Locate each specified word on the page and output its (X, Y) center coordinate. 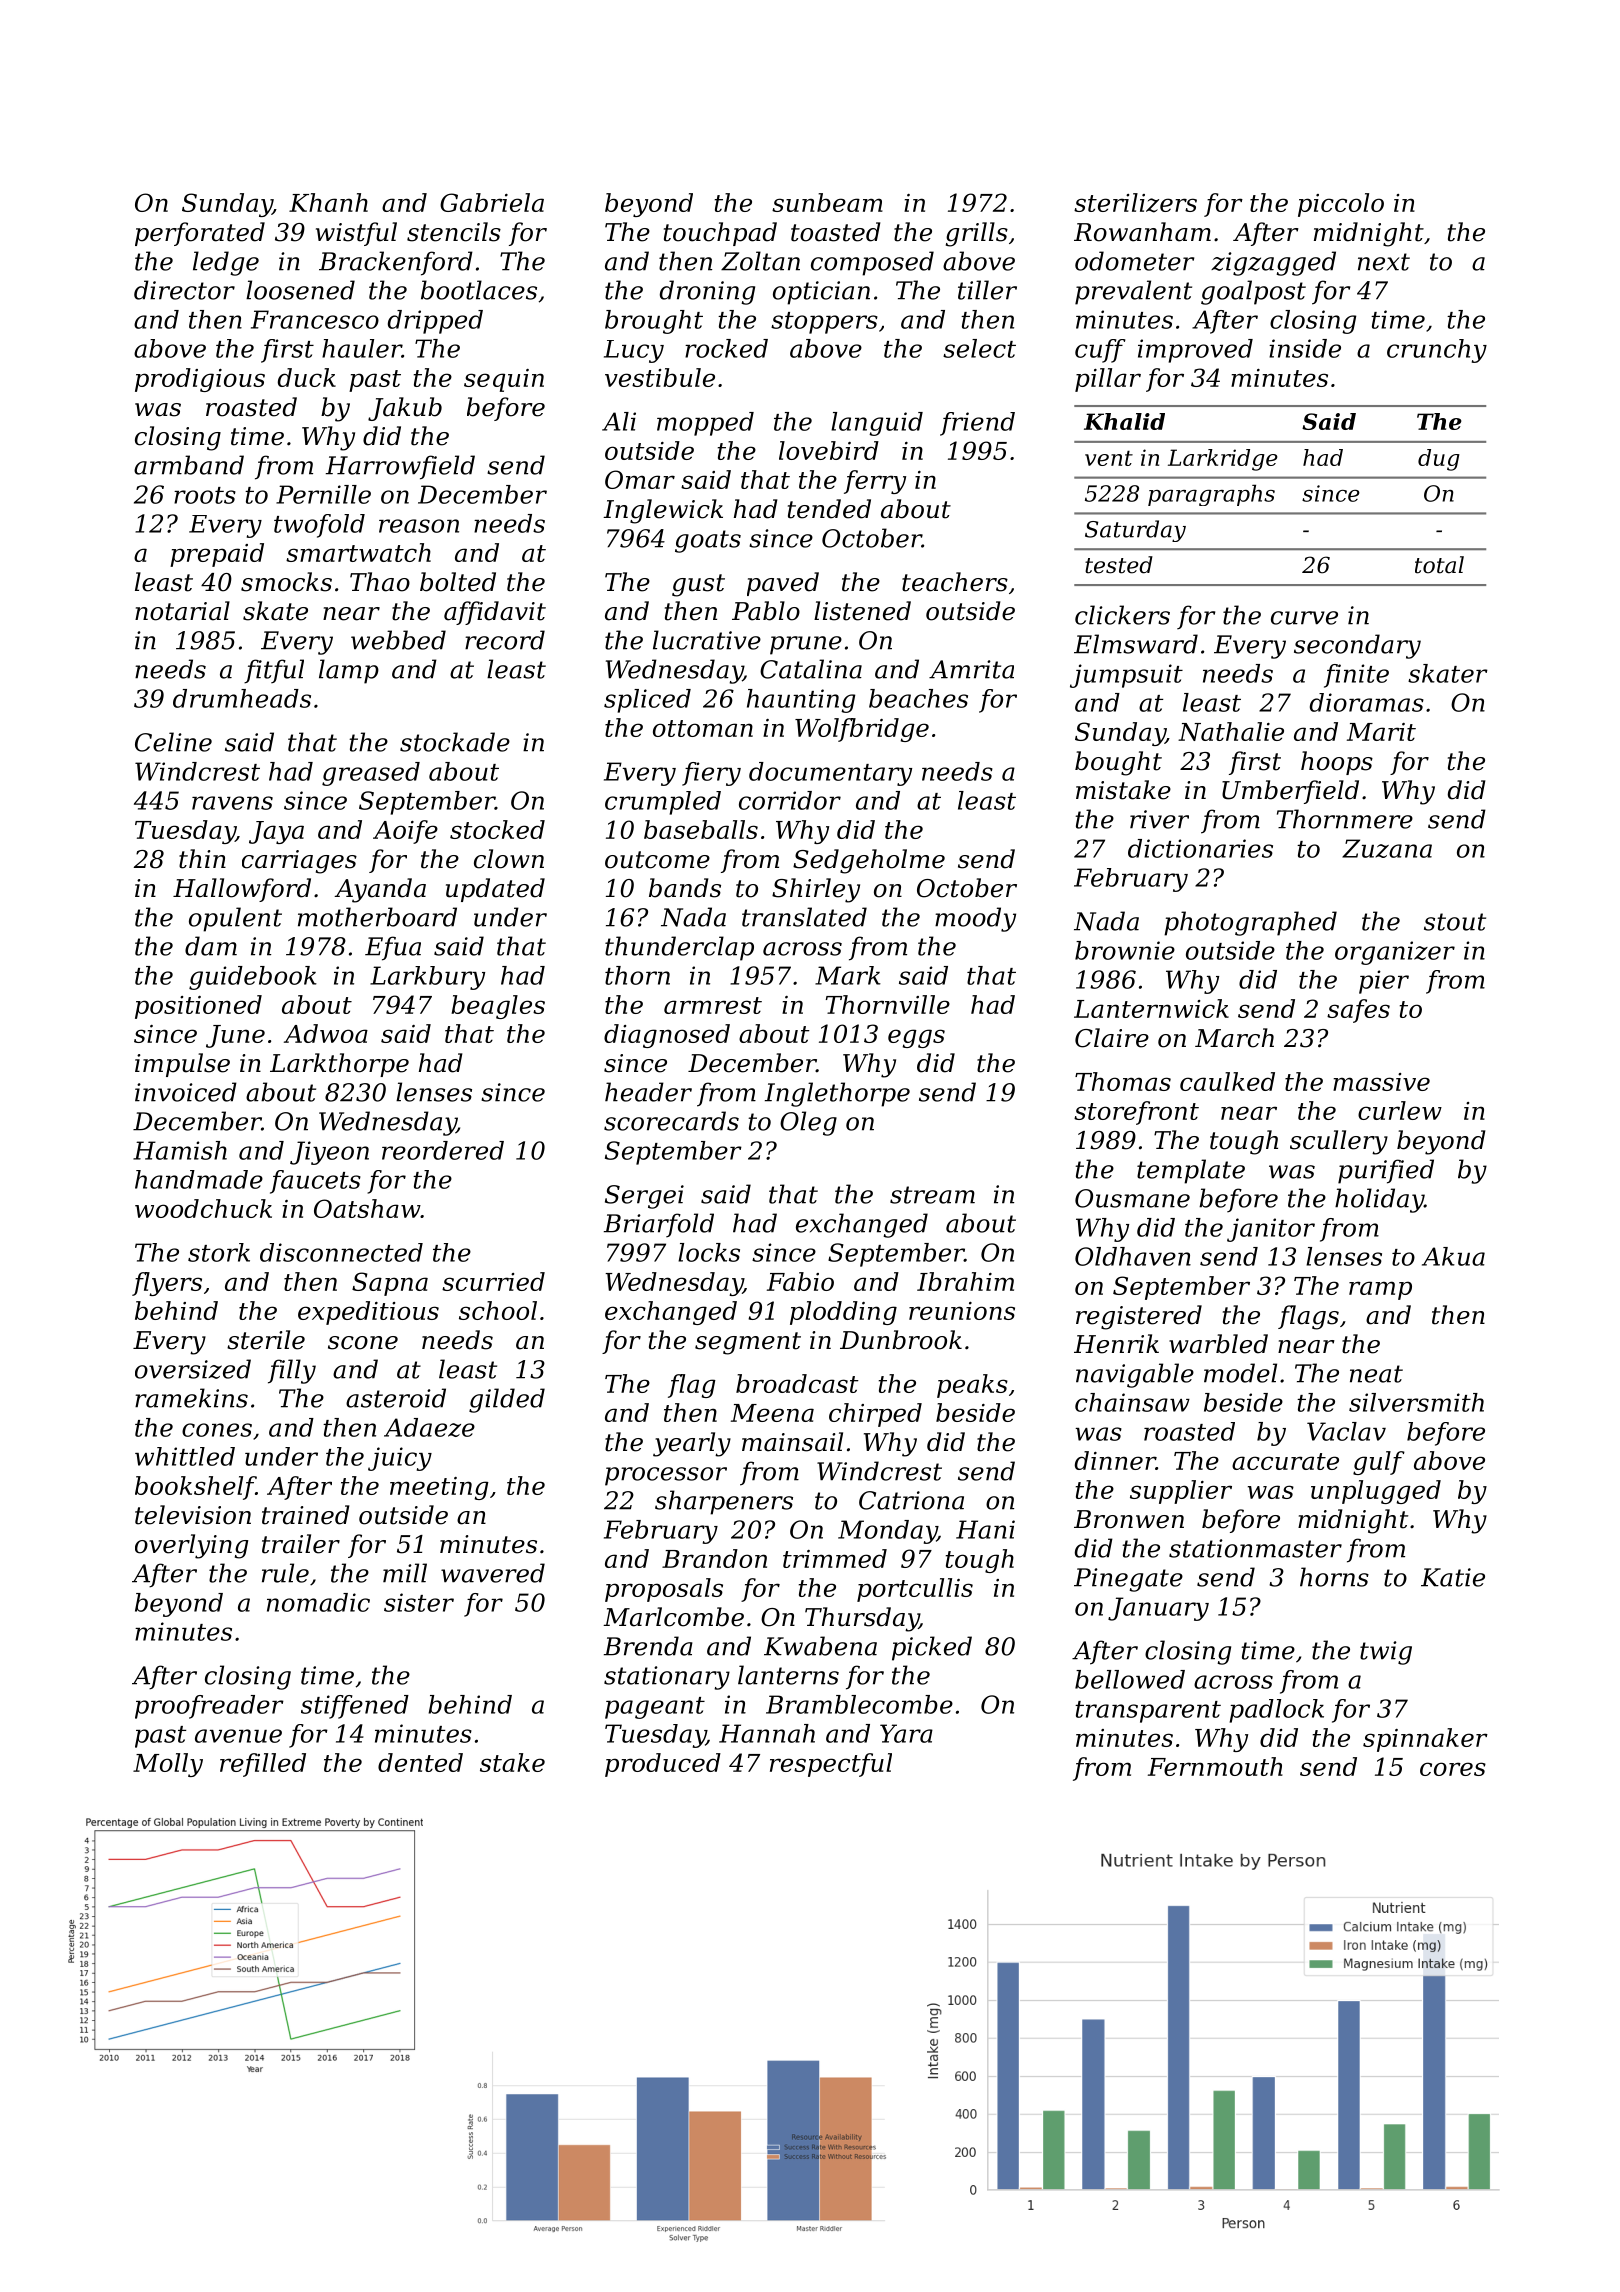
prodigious (200, 380)
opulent (235, 919)
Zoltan (760, 261)
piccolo (1341, 205)
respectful (831, 1765)
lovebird (829, 450)
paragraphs (1211, 495)
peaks (972, 1386)
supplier (1181, 1492)
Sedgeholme (869, 861)
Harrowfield (400, 467)
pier (1384, 982)
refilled (263, 1765)
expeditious (368, 1313)
